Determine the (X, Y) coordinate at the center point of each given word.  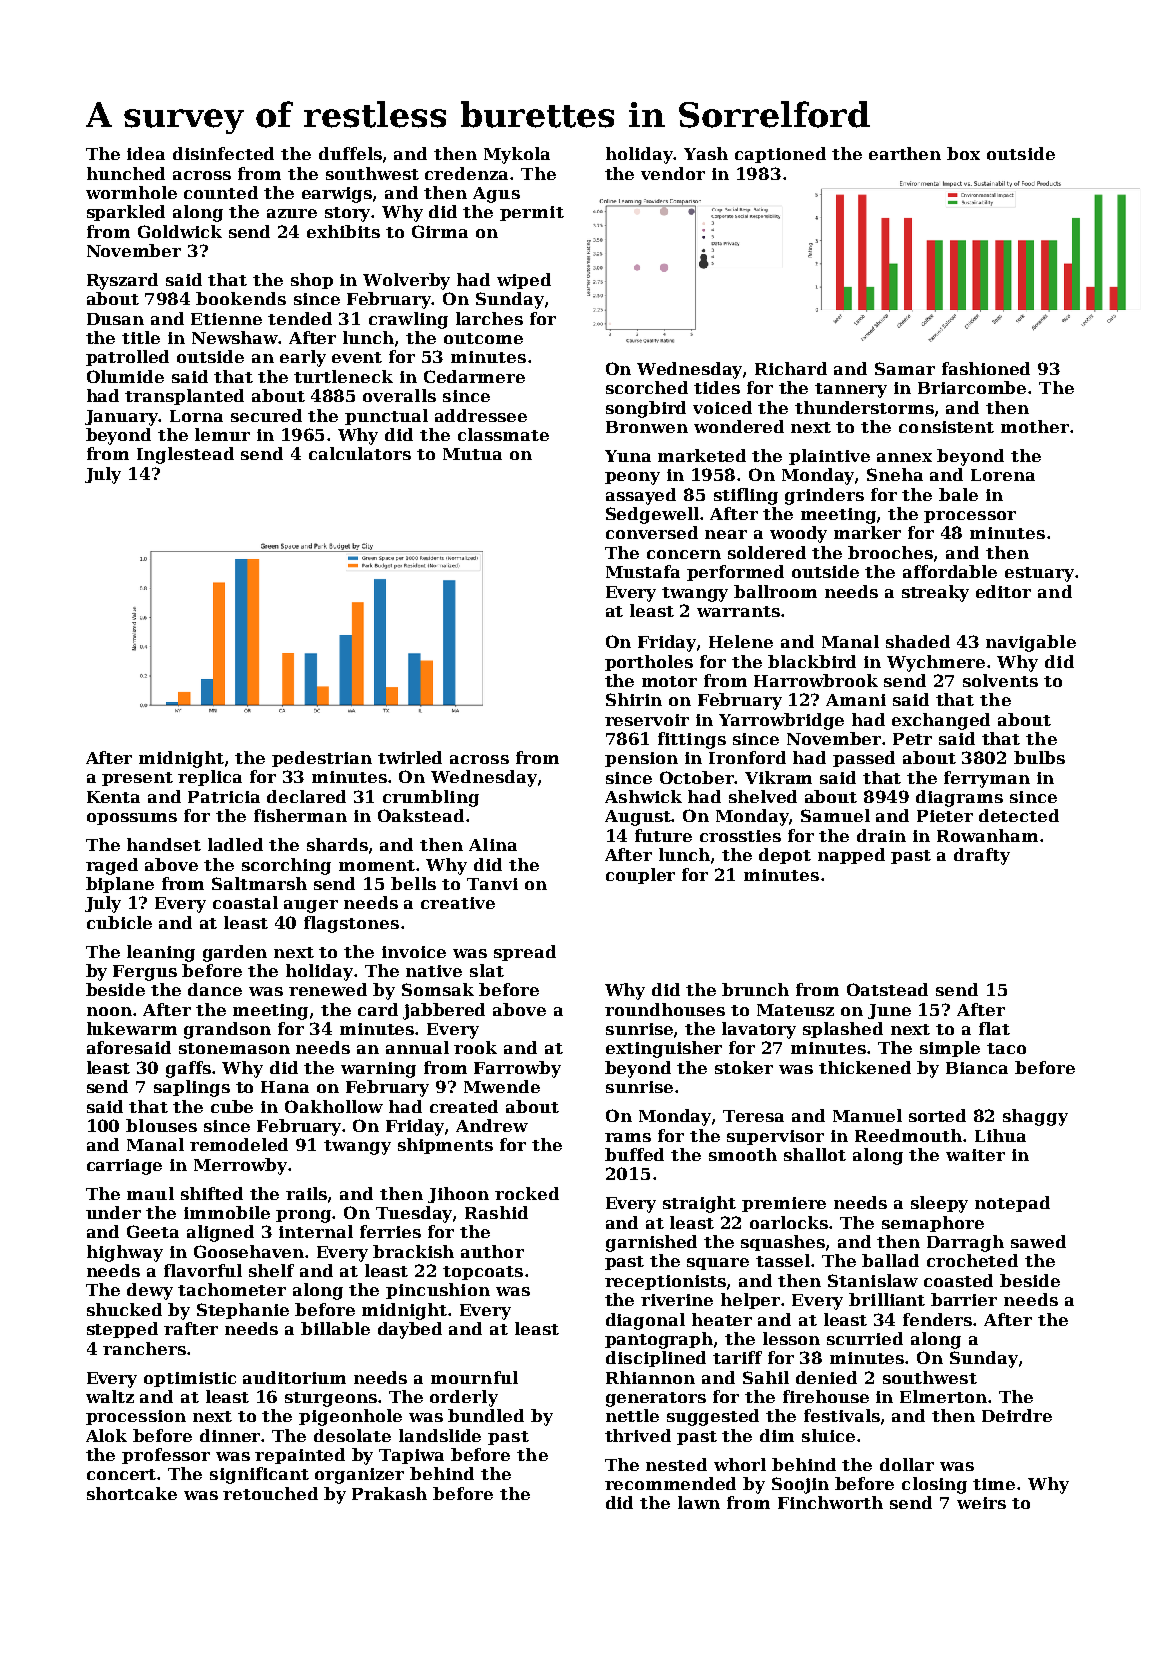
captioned (780, 155)
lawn (699, 1502)
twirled (410, 757)
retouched (270, 1493)
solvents (1000, 680)
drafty (982, 856)
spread (525, 953)
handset (164, 844)
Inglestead (185, 455)
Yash (706, 153)
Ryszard (122, 281)
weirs (981, 1503)
